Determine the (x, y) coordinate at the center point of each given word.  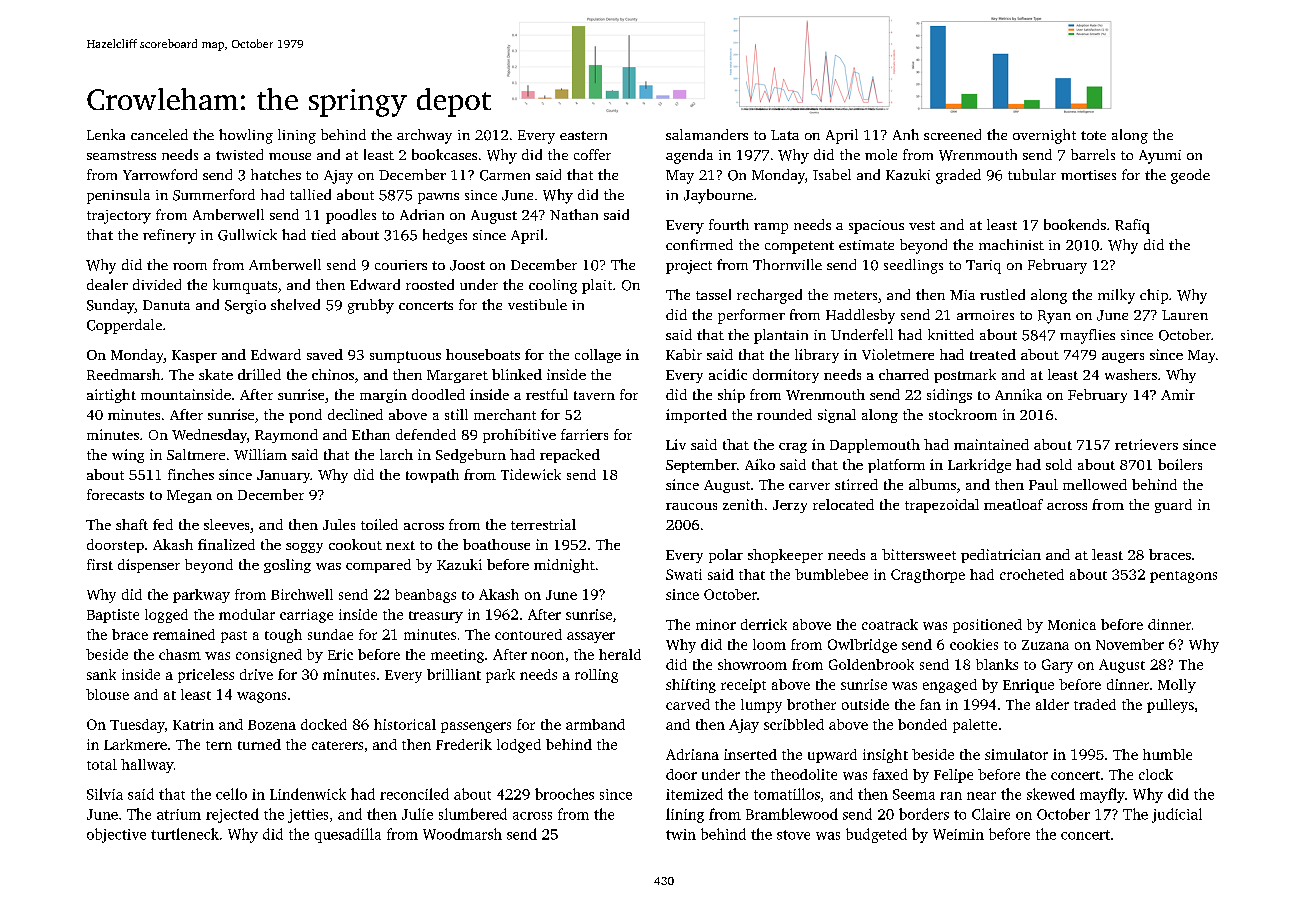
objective (116, 835)
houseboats (483, 354)
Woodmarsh (462, 834)
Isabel (832, 174)
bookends (1075, 224)
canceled (159, 134)
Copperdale (124, 326)
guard (1173, 506)
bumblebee (831, 574)
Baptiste (113, 616)
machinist (1011, 244)
